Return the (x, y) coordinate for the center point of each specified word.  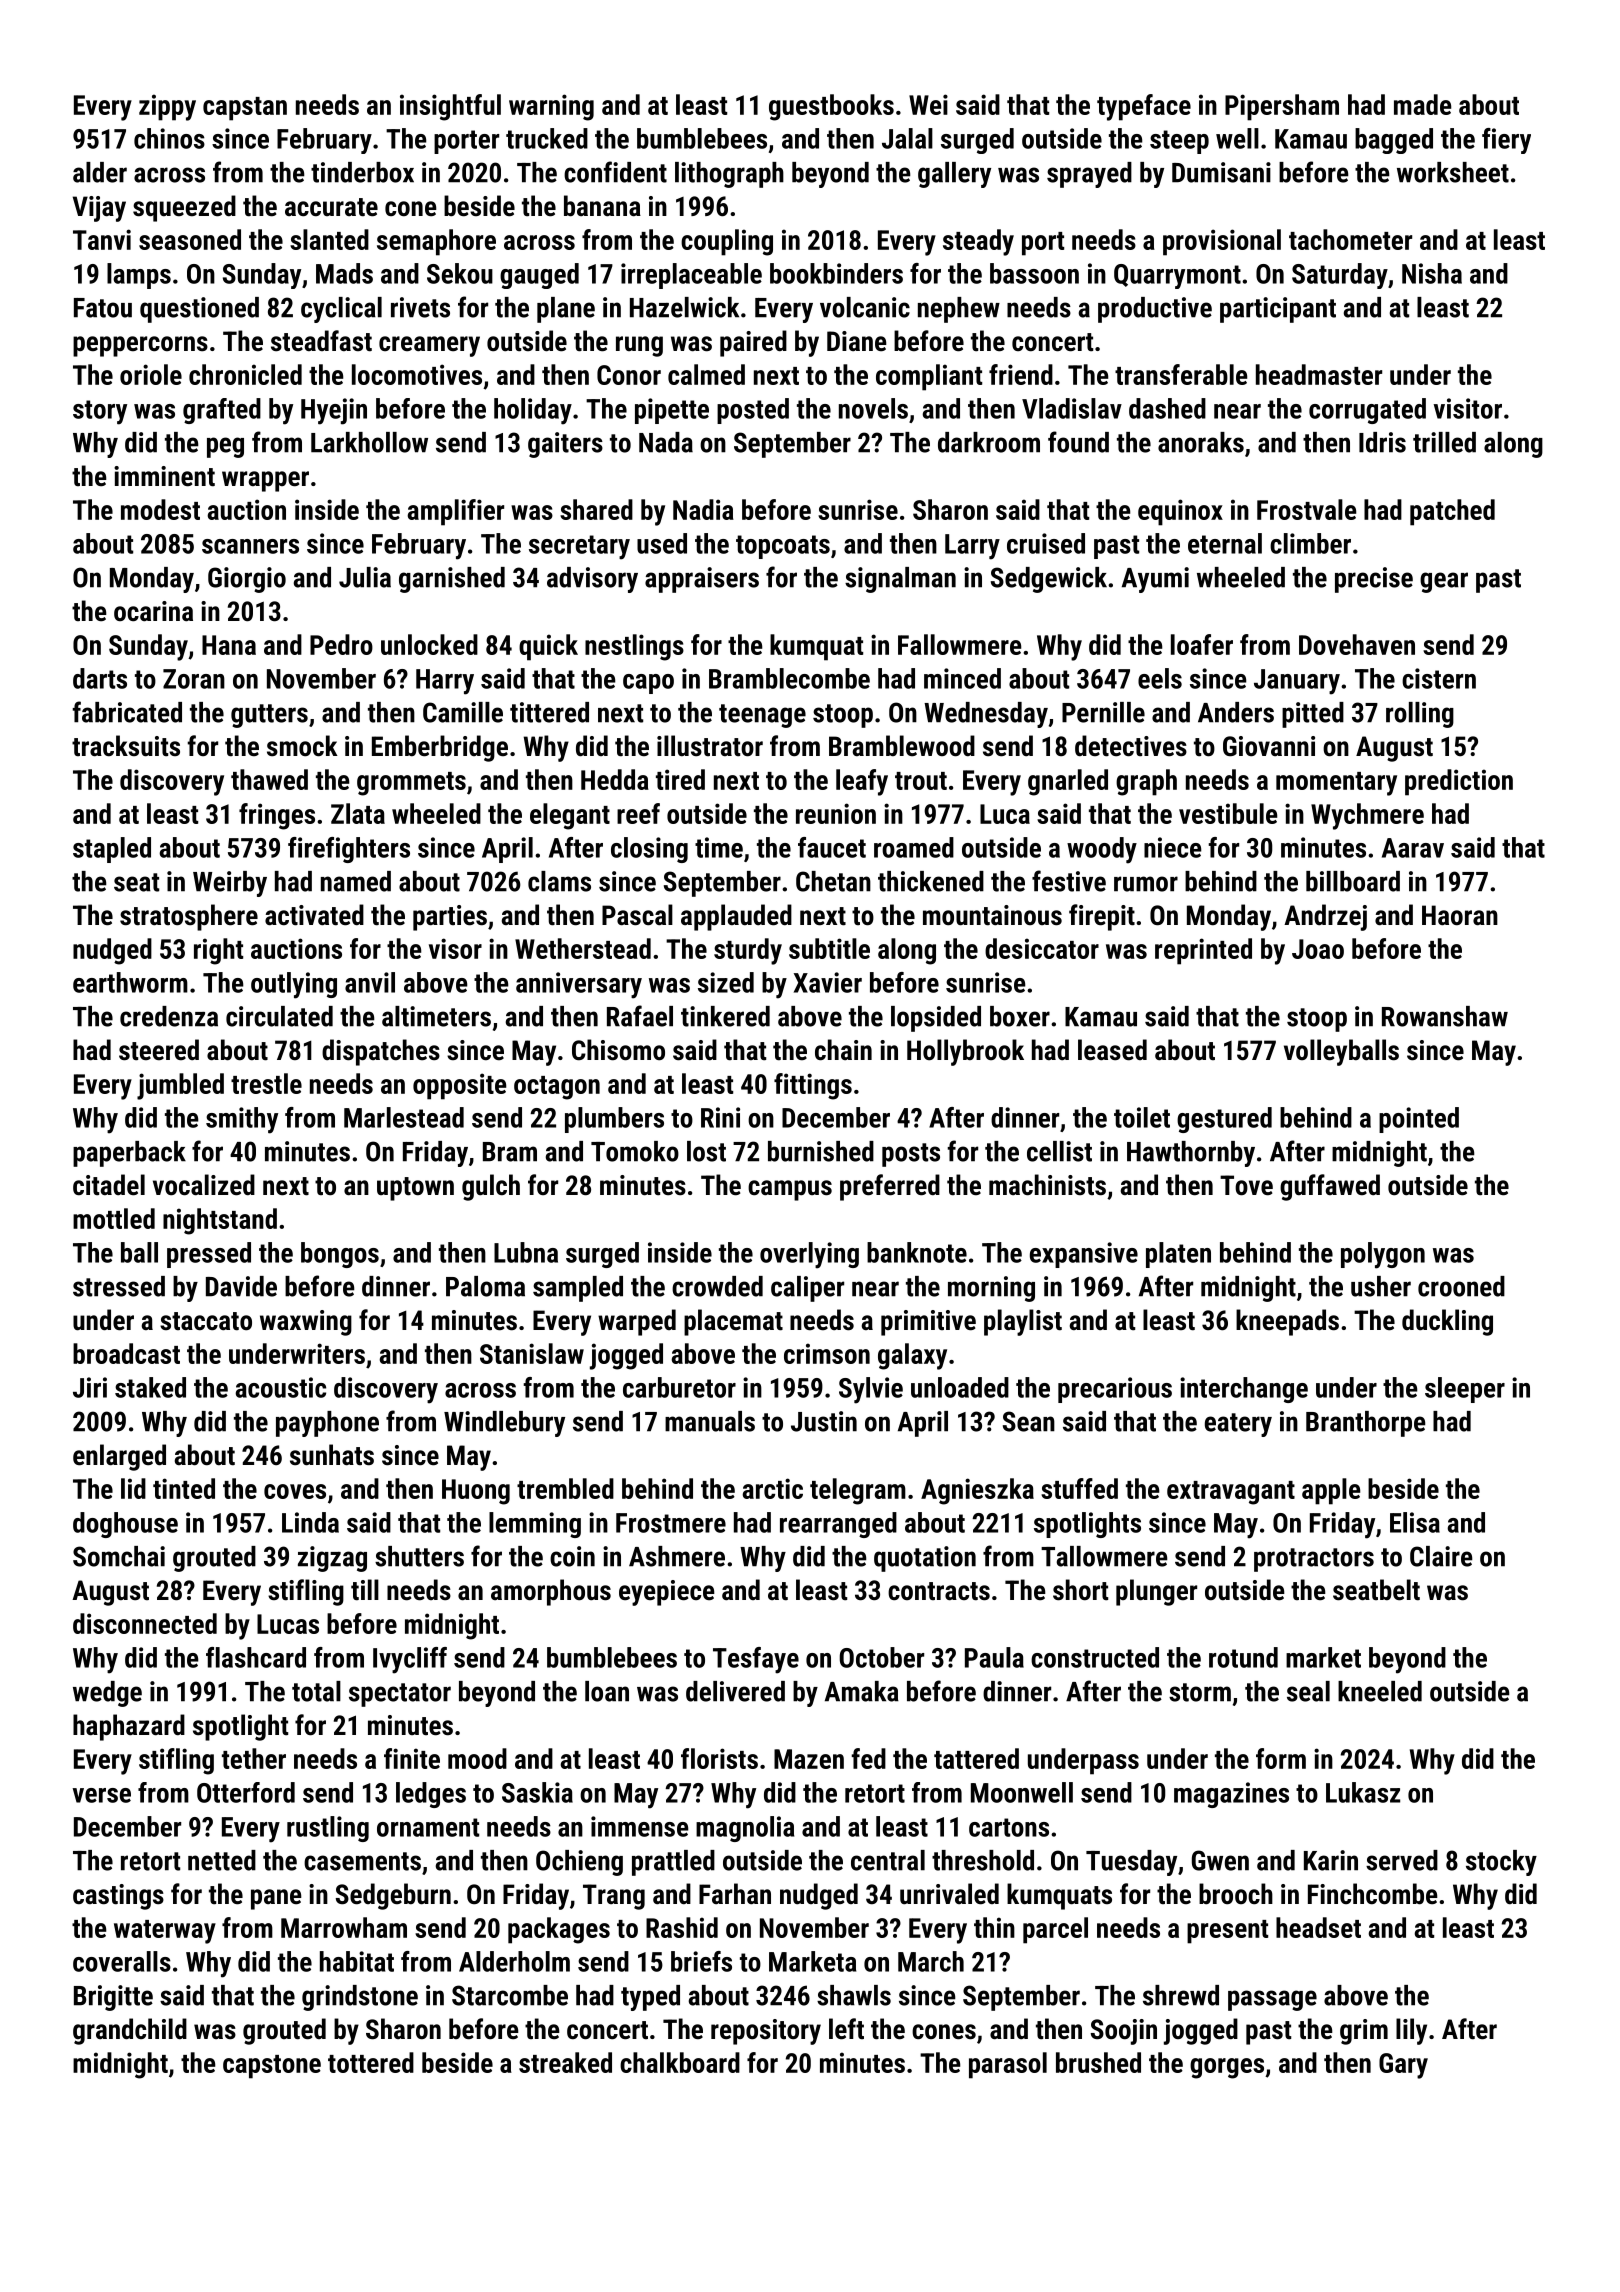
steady (978, 242)
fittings (813, 1086)
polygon (1383, 1255)
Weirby (230, 884)
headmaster (1319, 374)
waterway (165, 1932)
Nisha (1432, 273)
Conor (629, 375)
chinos (169, 138)
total (316, 1691)
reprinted (1203, 951)
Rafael (640, 1016)
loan (607, 1691)
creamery (429, 346)
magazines (1231, 1795)
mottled (114, 1218)
